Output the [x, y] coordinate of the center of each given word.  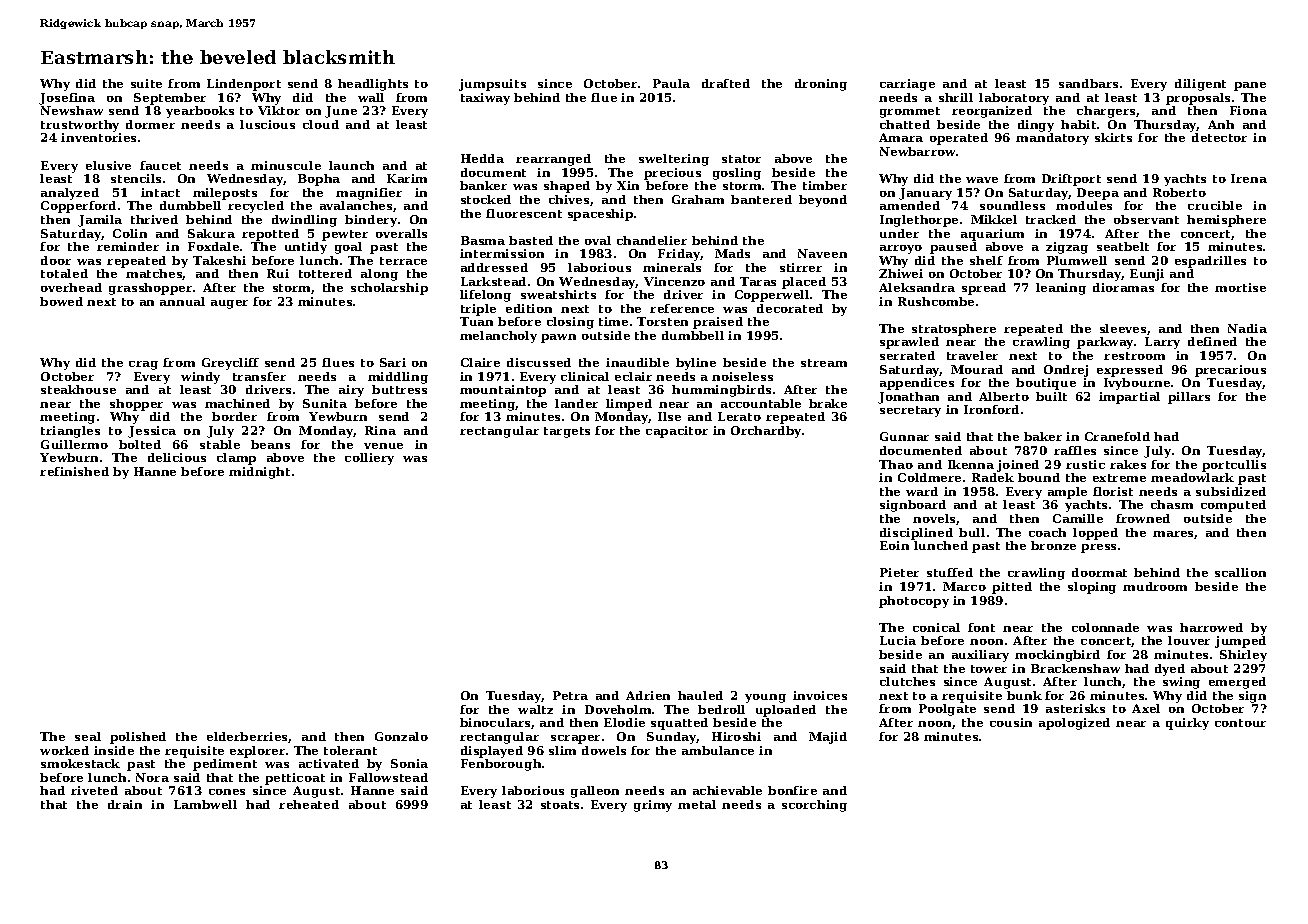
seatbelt [1123, 246]
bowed [61, 301]
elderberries [248, 737]
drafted [726, 83]
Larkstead [493, 281]
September [170, 99]
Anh [1221, 124]
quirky [1187, 724]
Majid [828, 738]
